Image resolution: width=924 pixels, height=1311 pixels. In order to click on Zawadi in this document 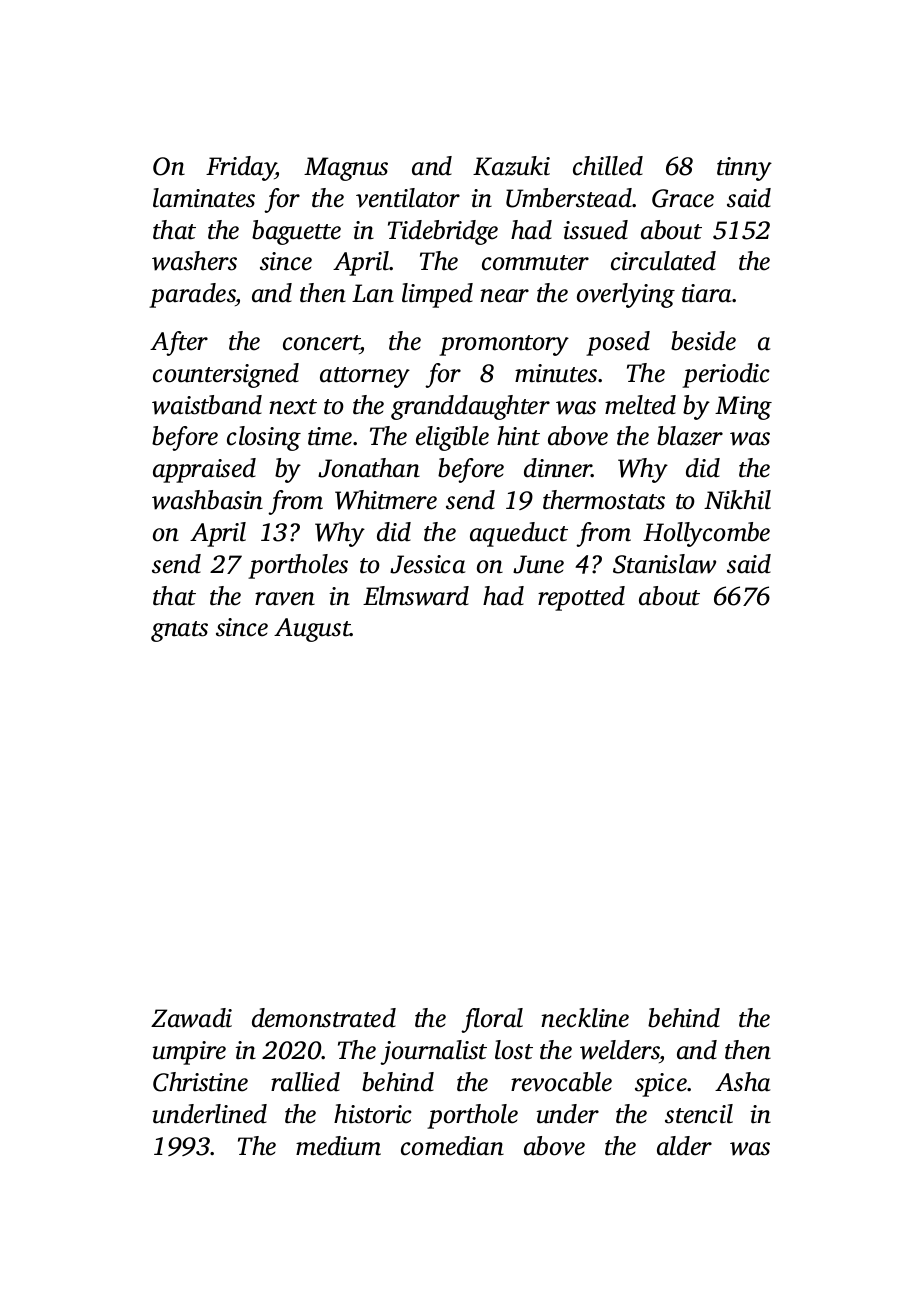, I will do `click(191, 1018)`.
